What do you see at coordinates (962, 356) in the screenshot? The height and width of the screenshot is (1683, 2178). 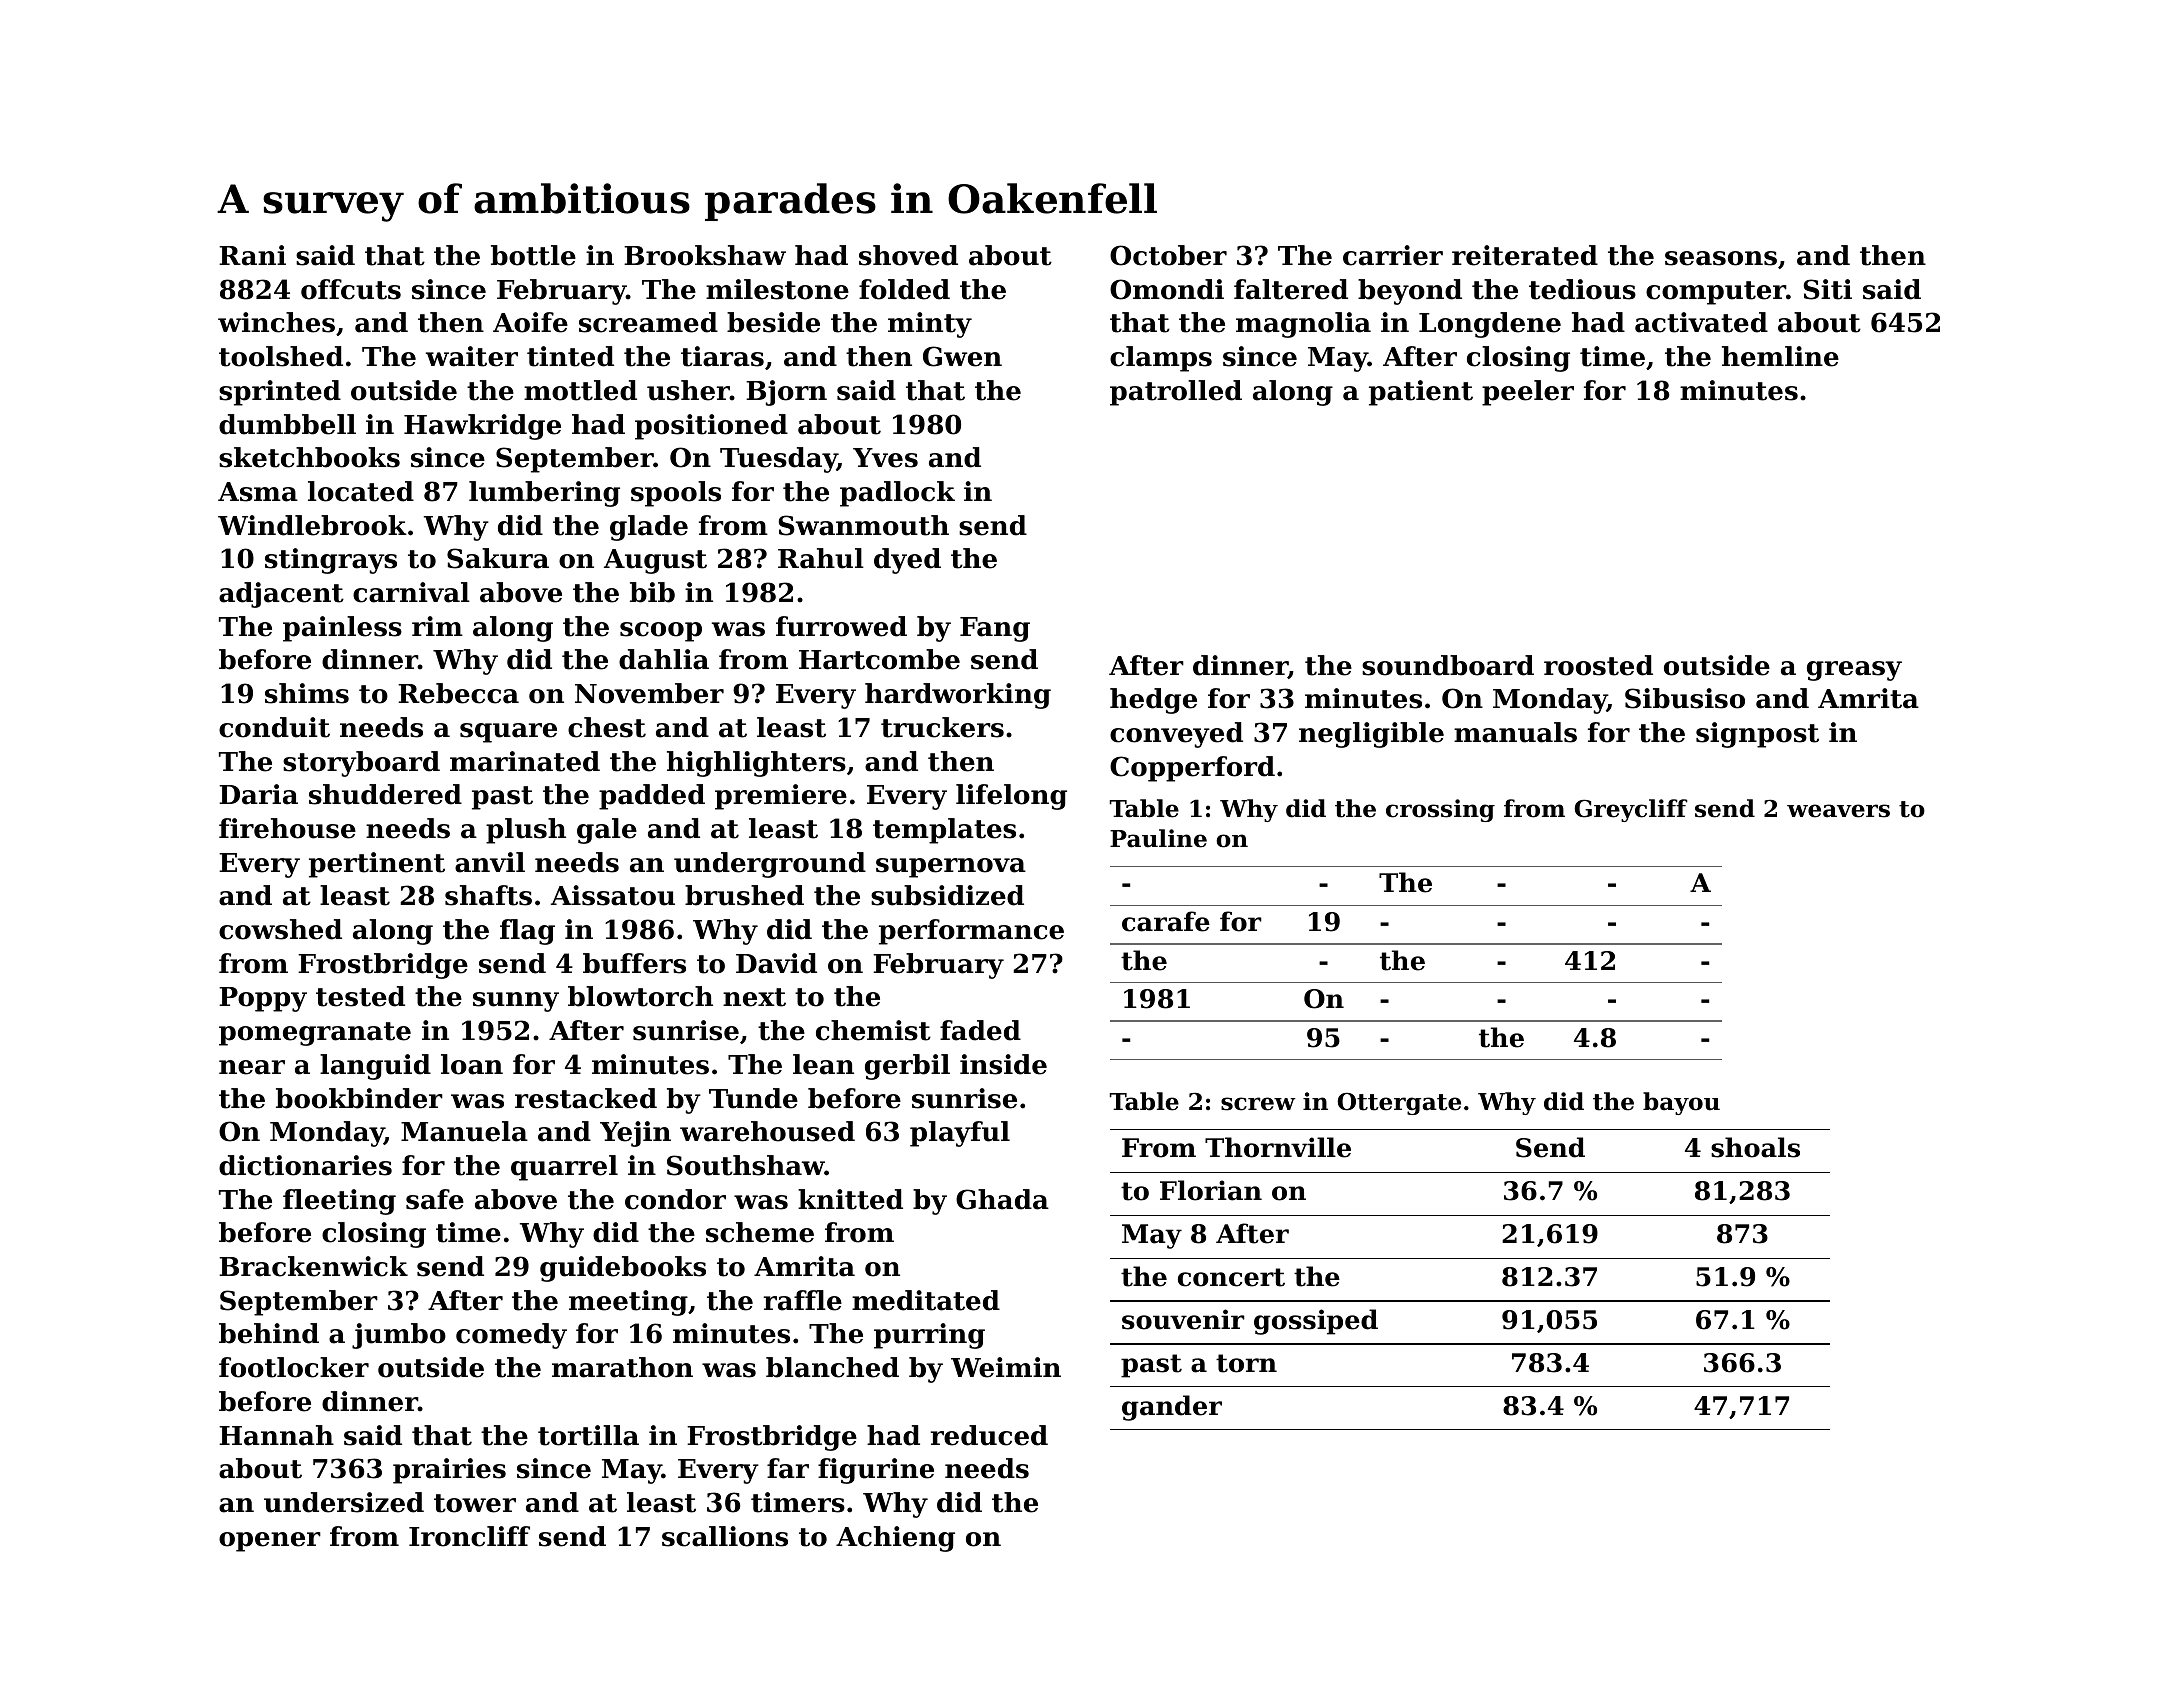 I see `Gwen` at bounding box center [962, 356].
